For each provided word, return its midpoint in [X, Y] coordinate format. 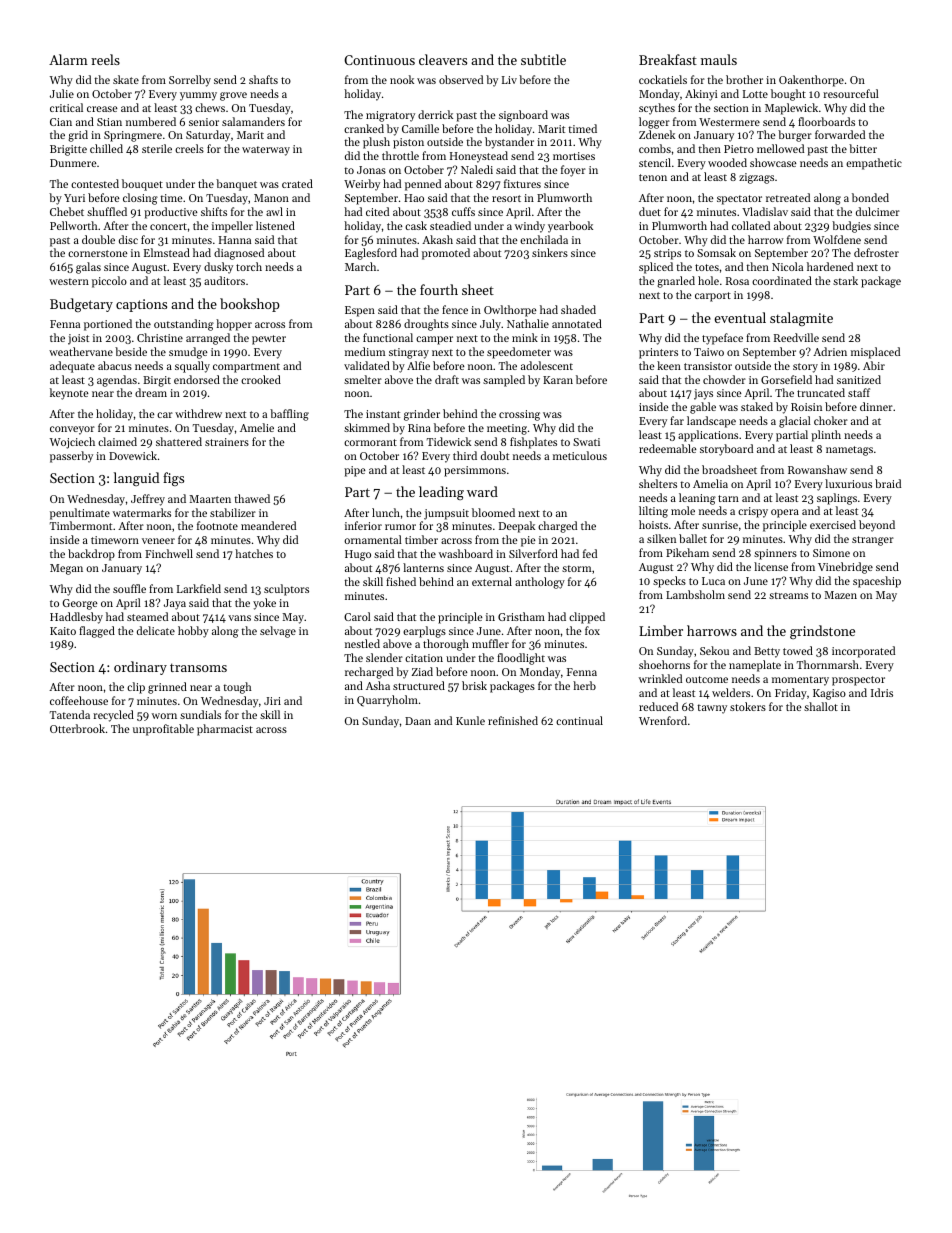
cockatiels [663, 79]
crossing [519, 415]
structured [419, 685]
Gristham [521, 616]
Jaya [175, 604]
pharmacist [225, 730]
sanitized [859, 379]
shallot [821, 706]
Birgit [157, 381]
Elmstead [167, 252]
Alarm [68, 59]
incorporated [863, 652]
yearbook [570, 227]
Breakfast [668, 59]
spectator [739, 200]
